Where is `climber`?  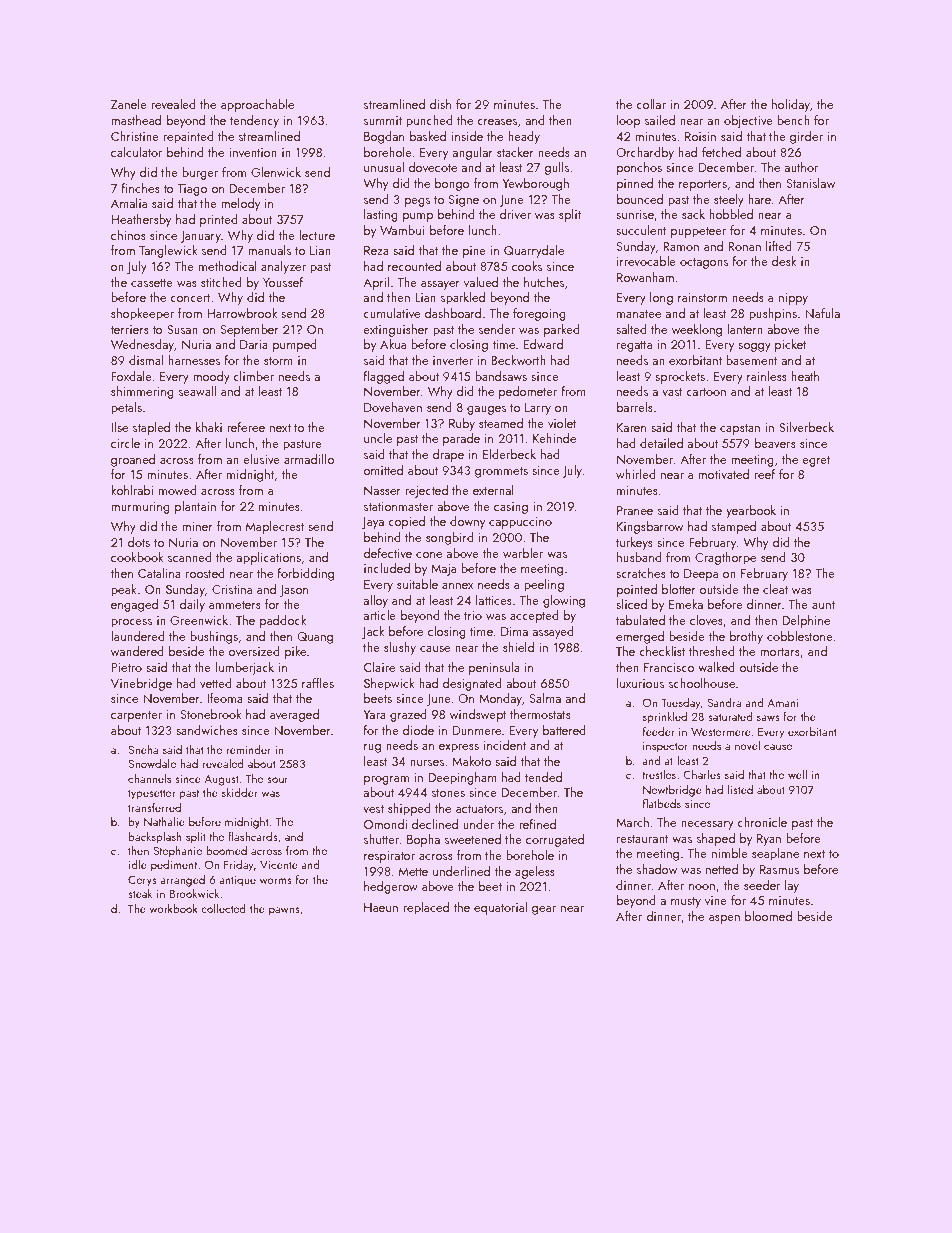
climber is located at coordinates (253, 376).
